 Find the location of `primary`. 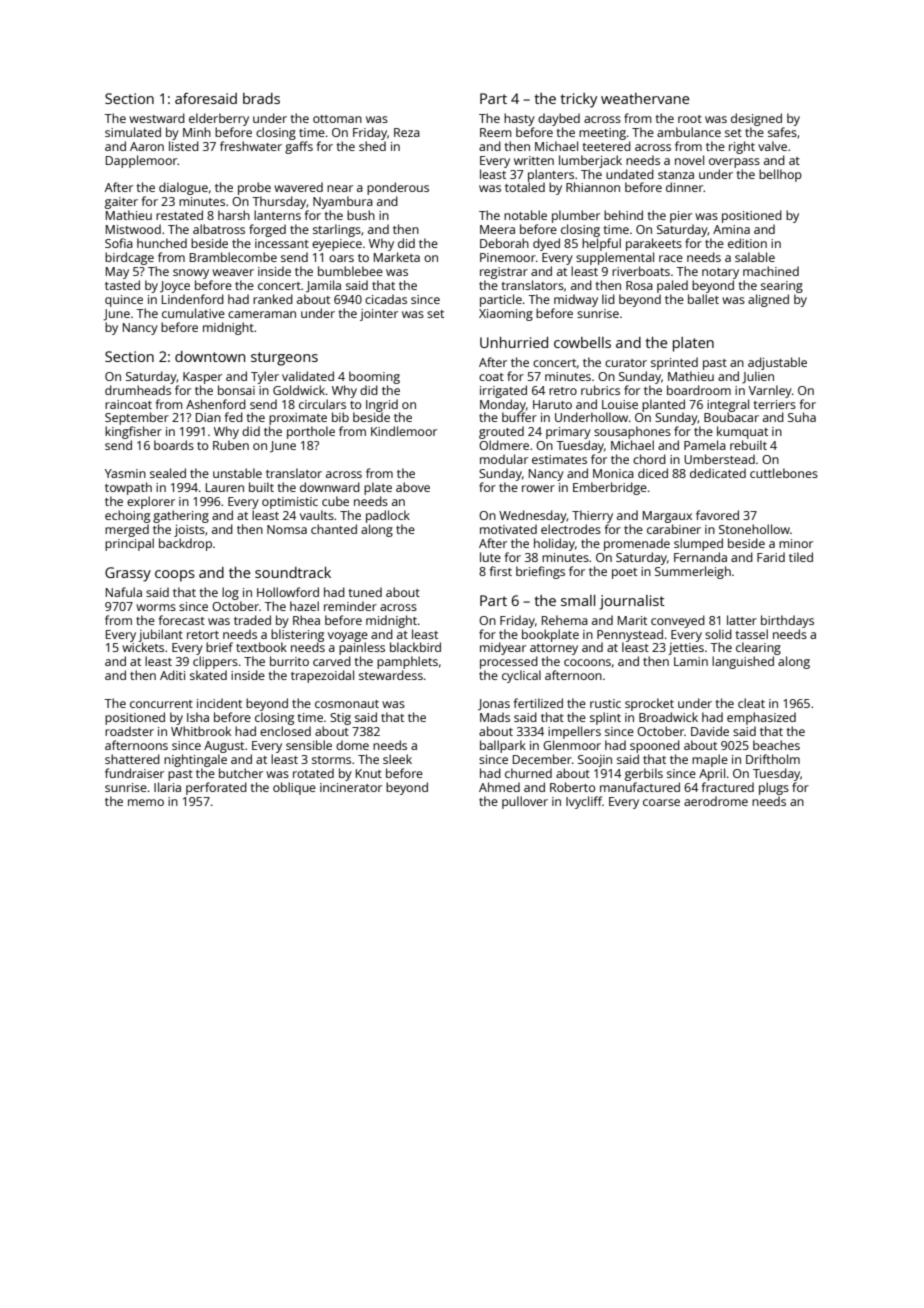

primary is located at coordinates (568, 433).
